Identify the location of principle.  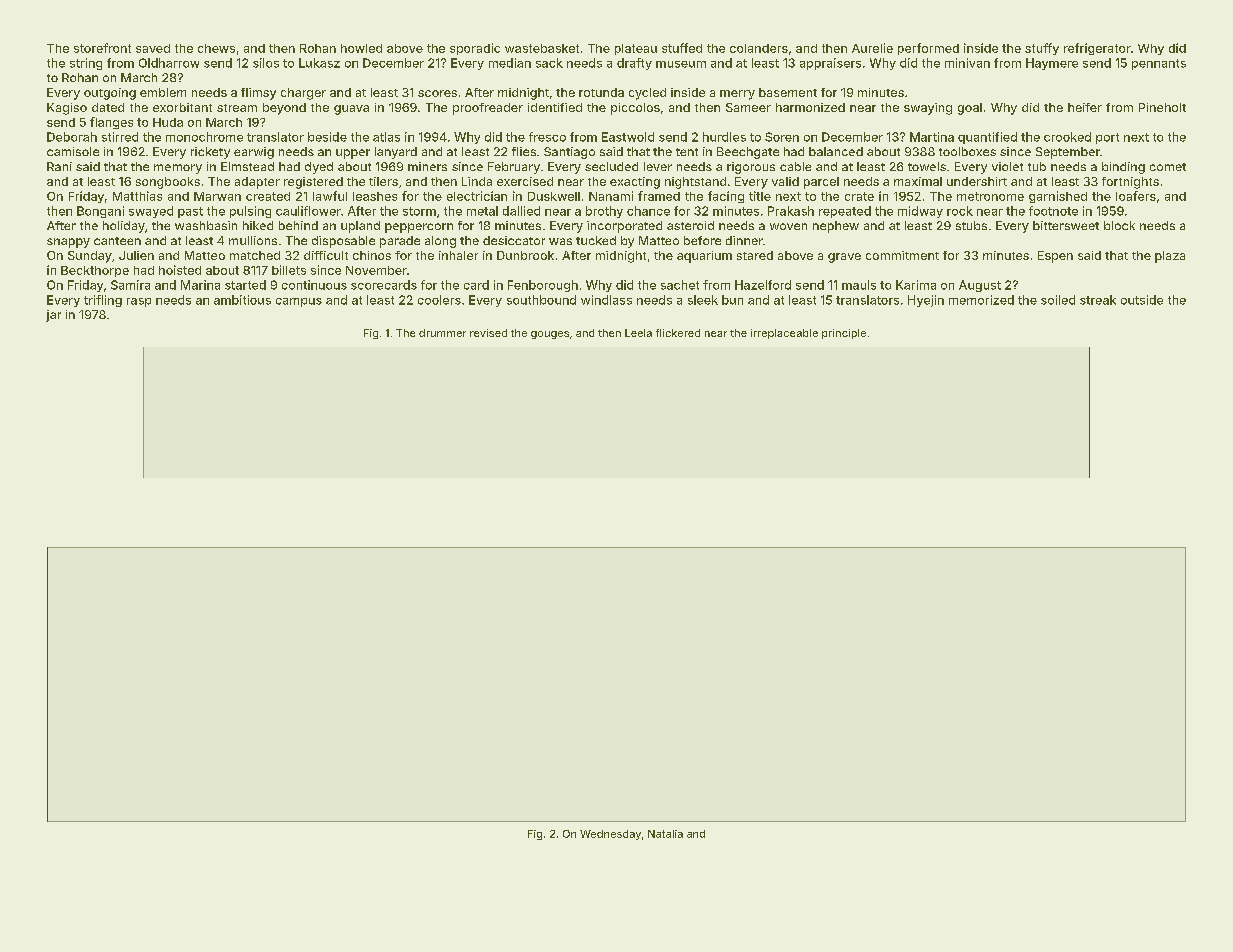
(844, 334).
